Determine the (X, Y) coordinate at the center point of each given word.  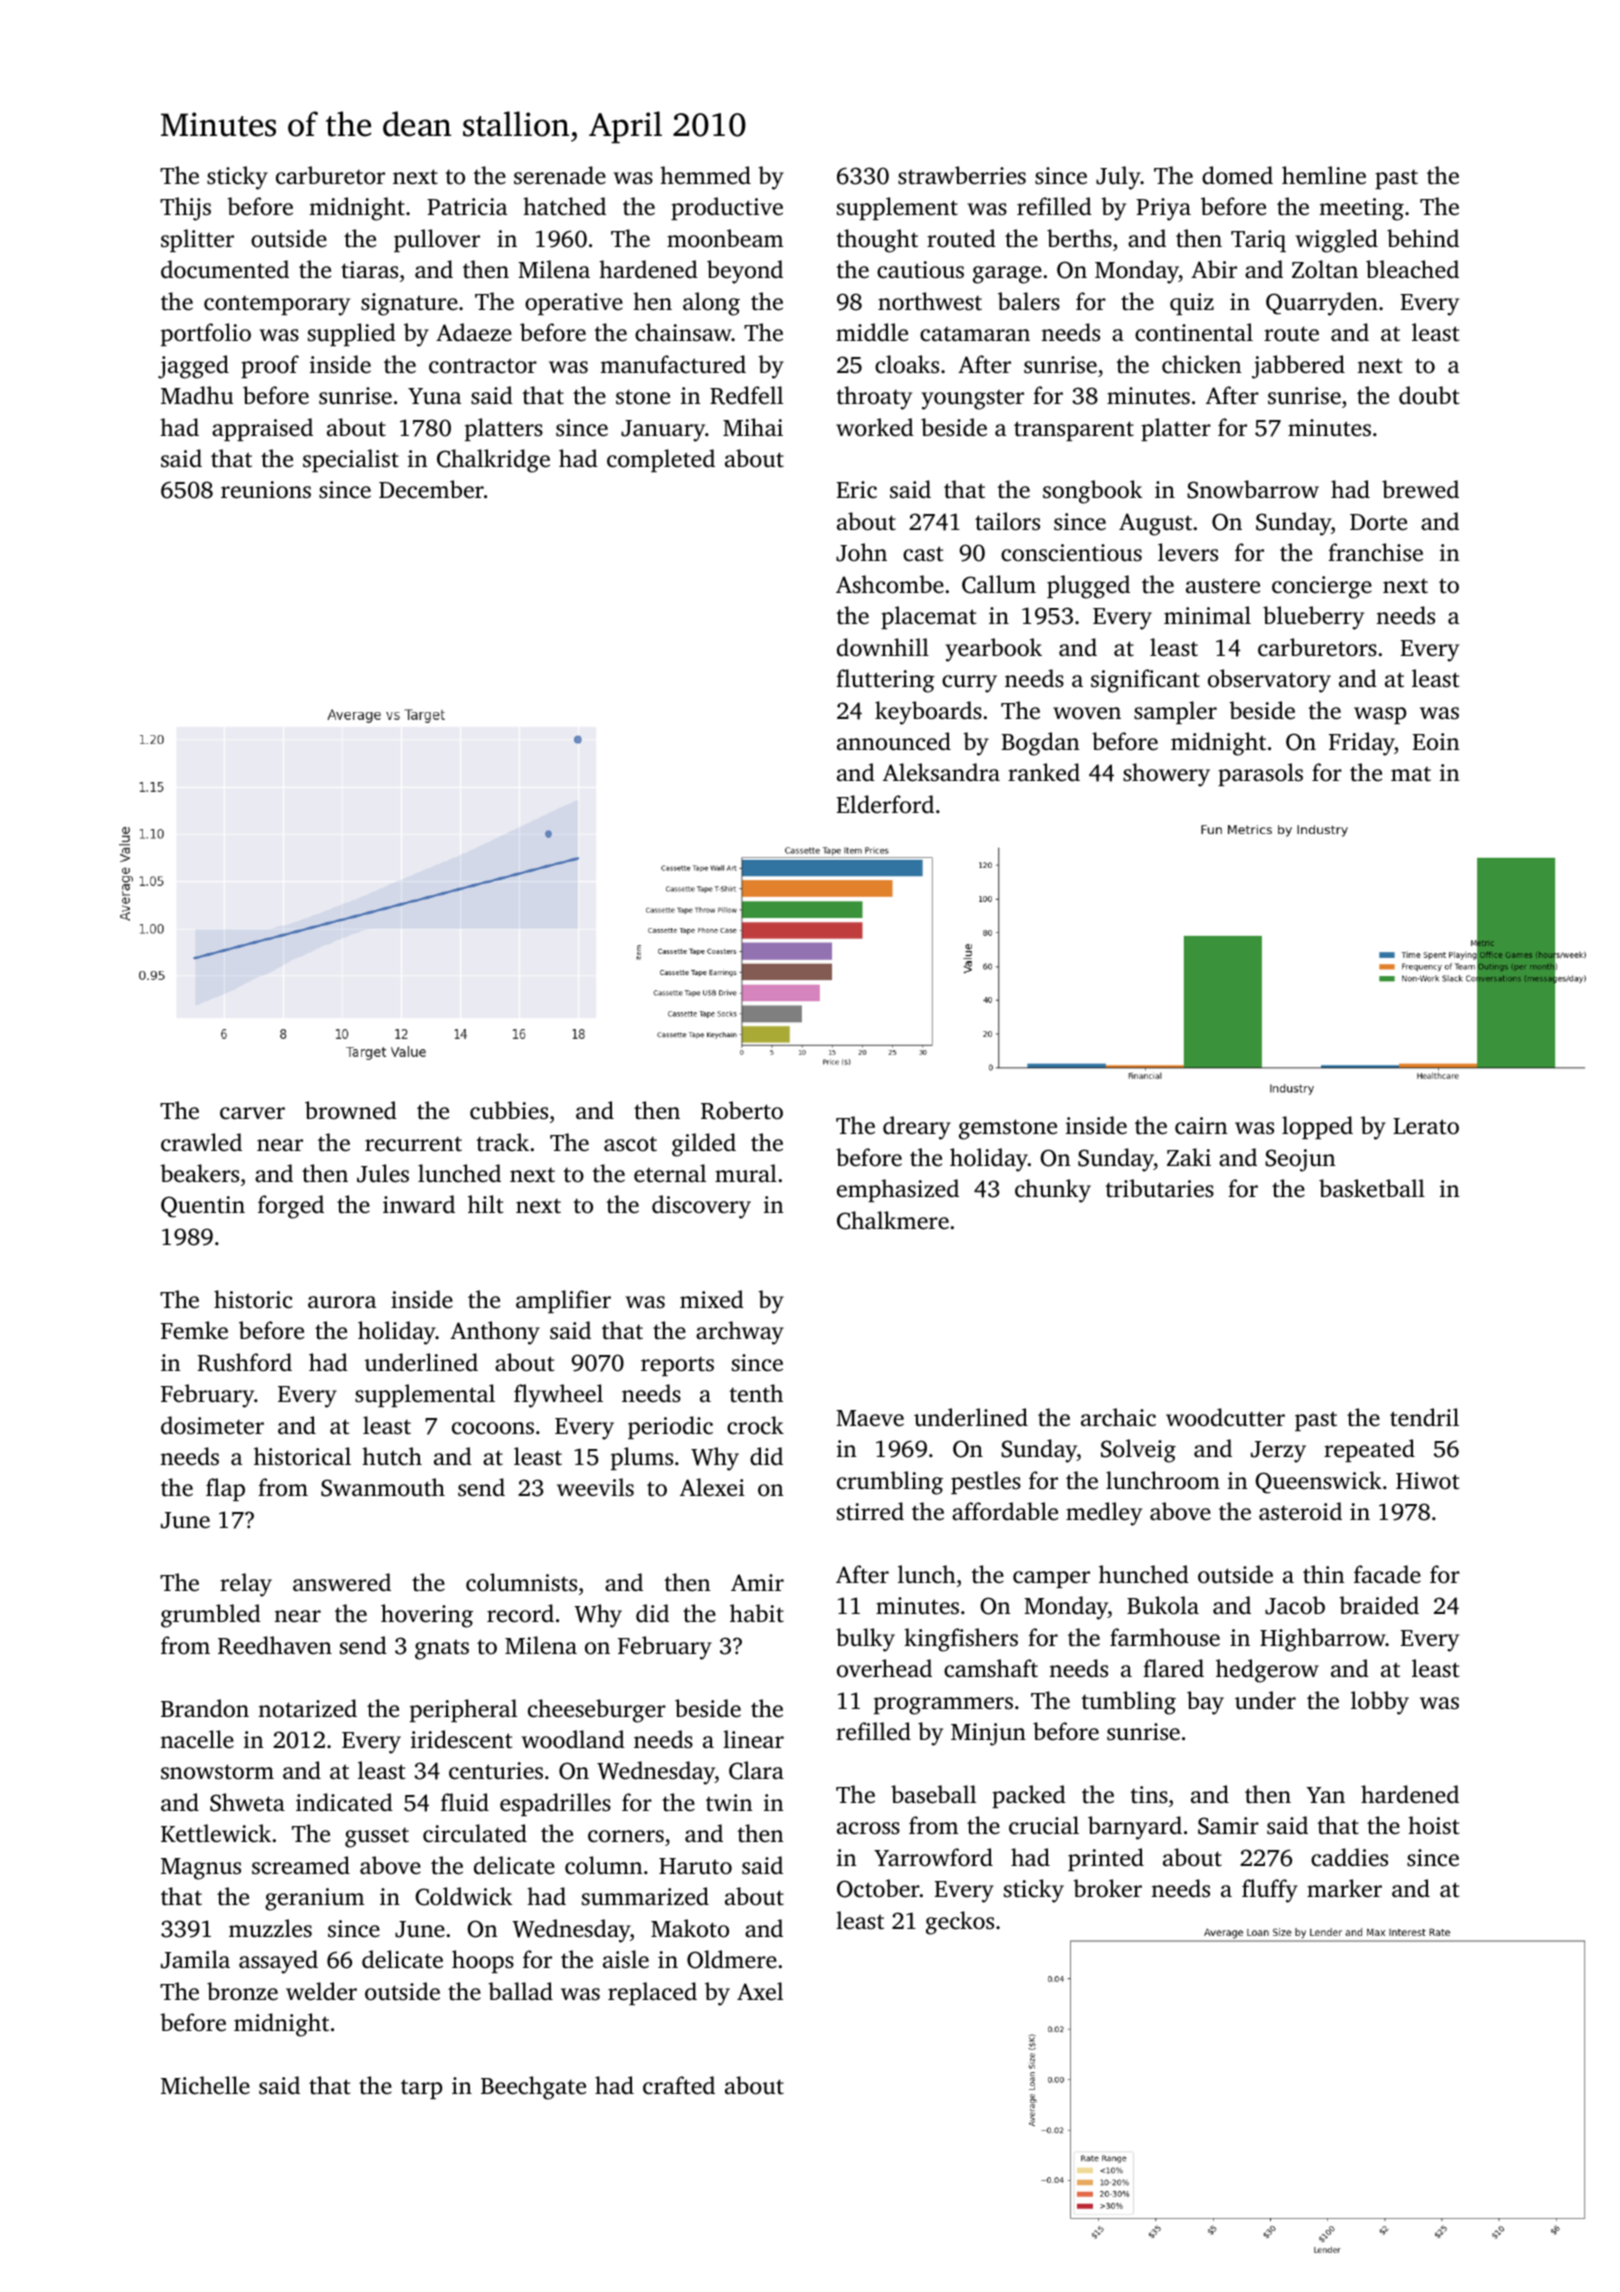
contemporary (277, 305)
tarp (421, 2089)
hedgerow (1267, 1671)
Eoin (1436, 742)
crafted (679, 2085)
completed (661, 460)
